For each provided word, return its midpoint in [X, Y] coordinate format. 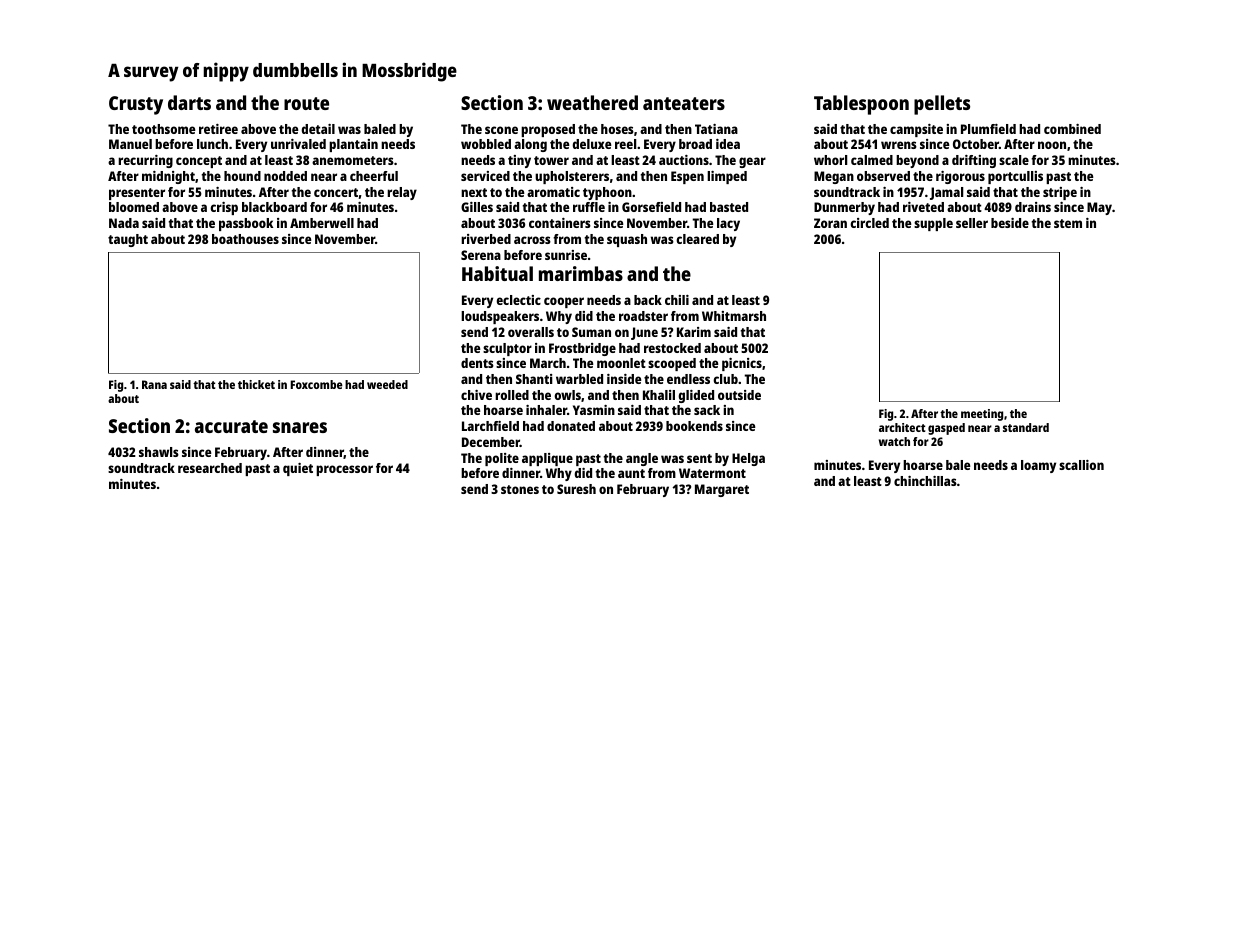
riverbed [486, 239]
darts [189, 102]
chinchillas [925, 481]
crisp [224, 208]
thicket [256, 384]
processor [344, 470]
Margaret [722, 490]
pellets [942, 105]
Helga [748, 459]
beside [1010, 223]
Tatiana [716, 129]
